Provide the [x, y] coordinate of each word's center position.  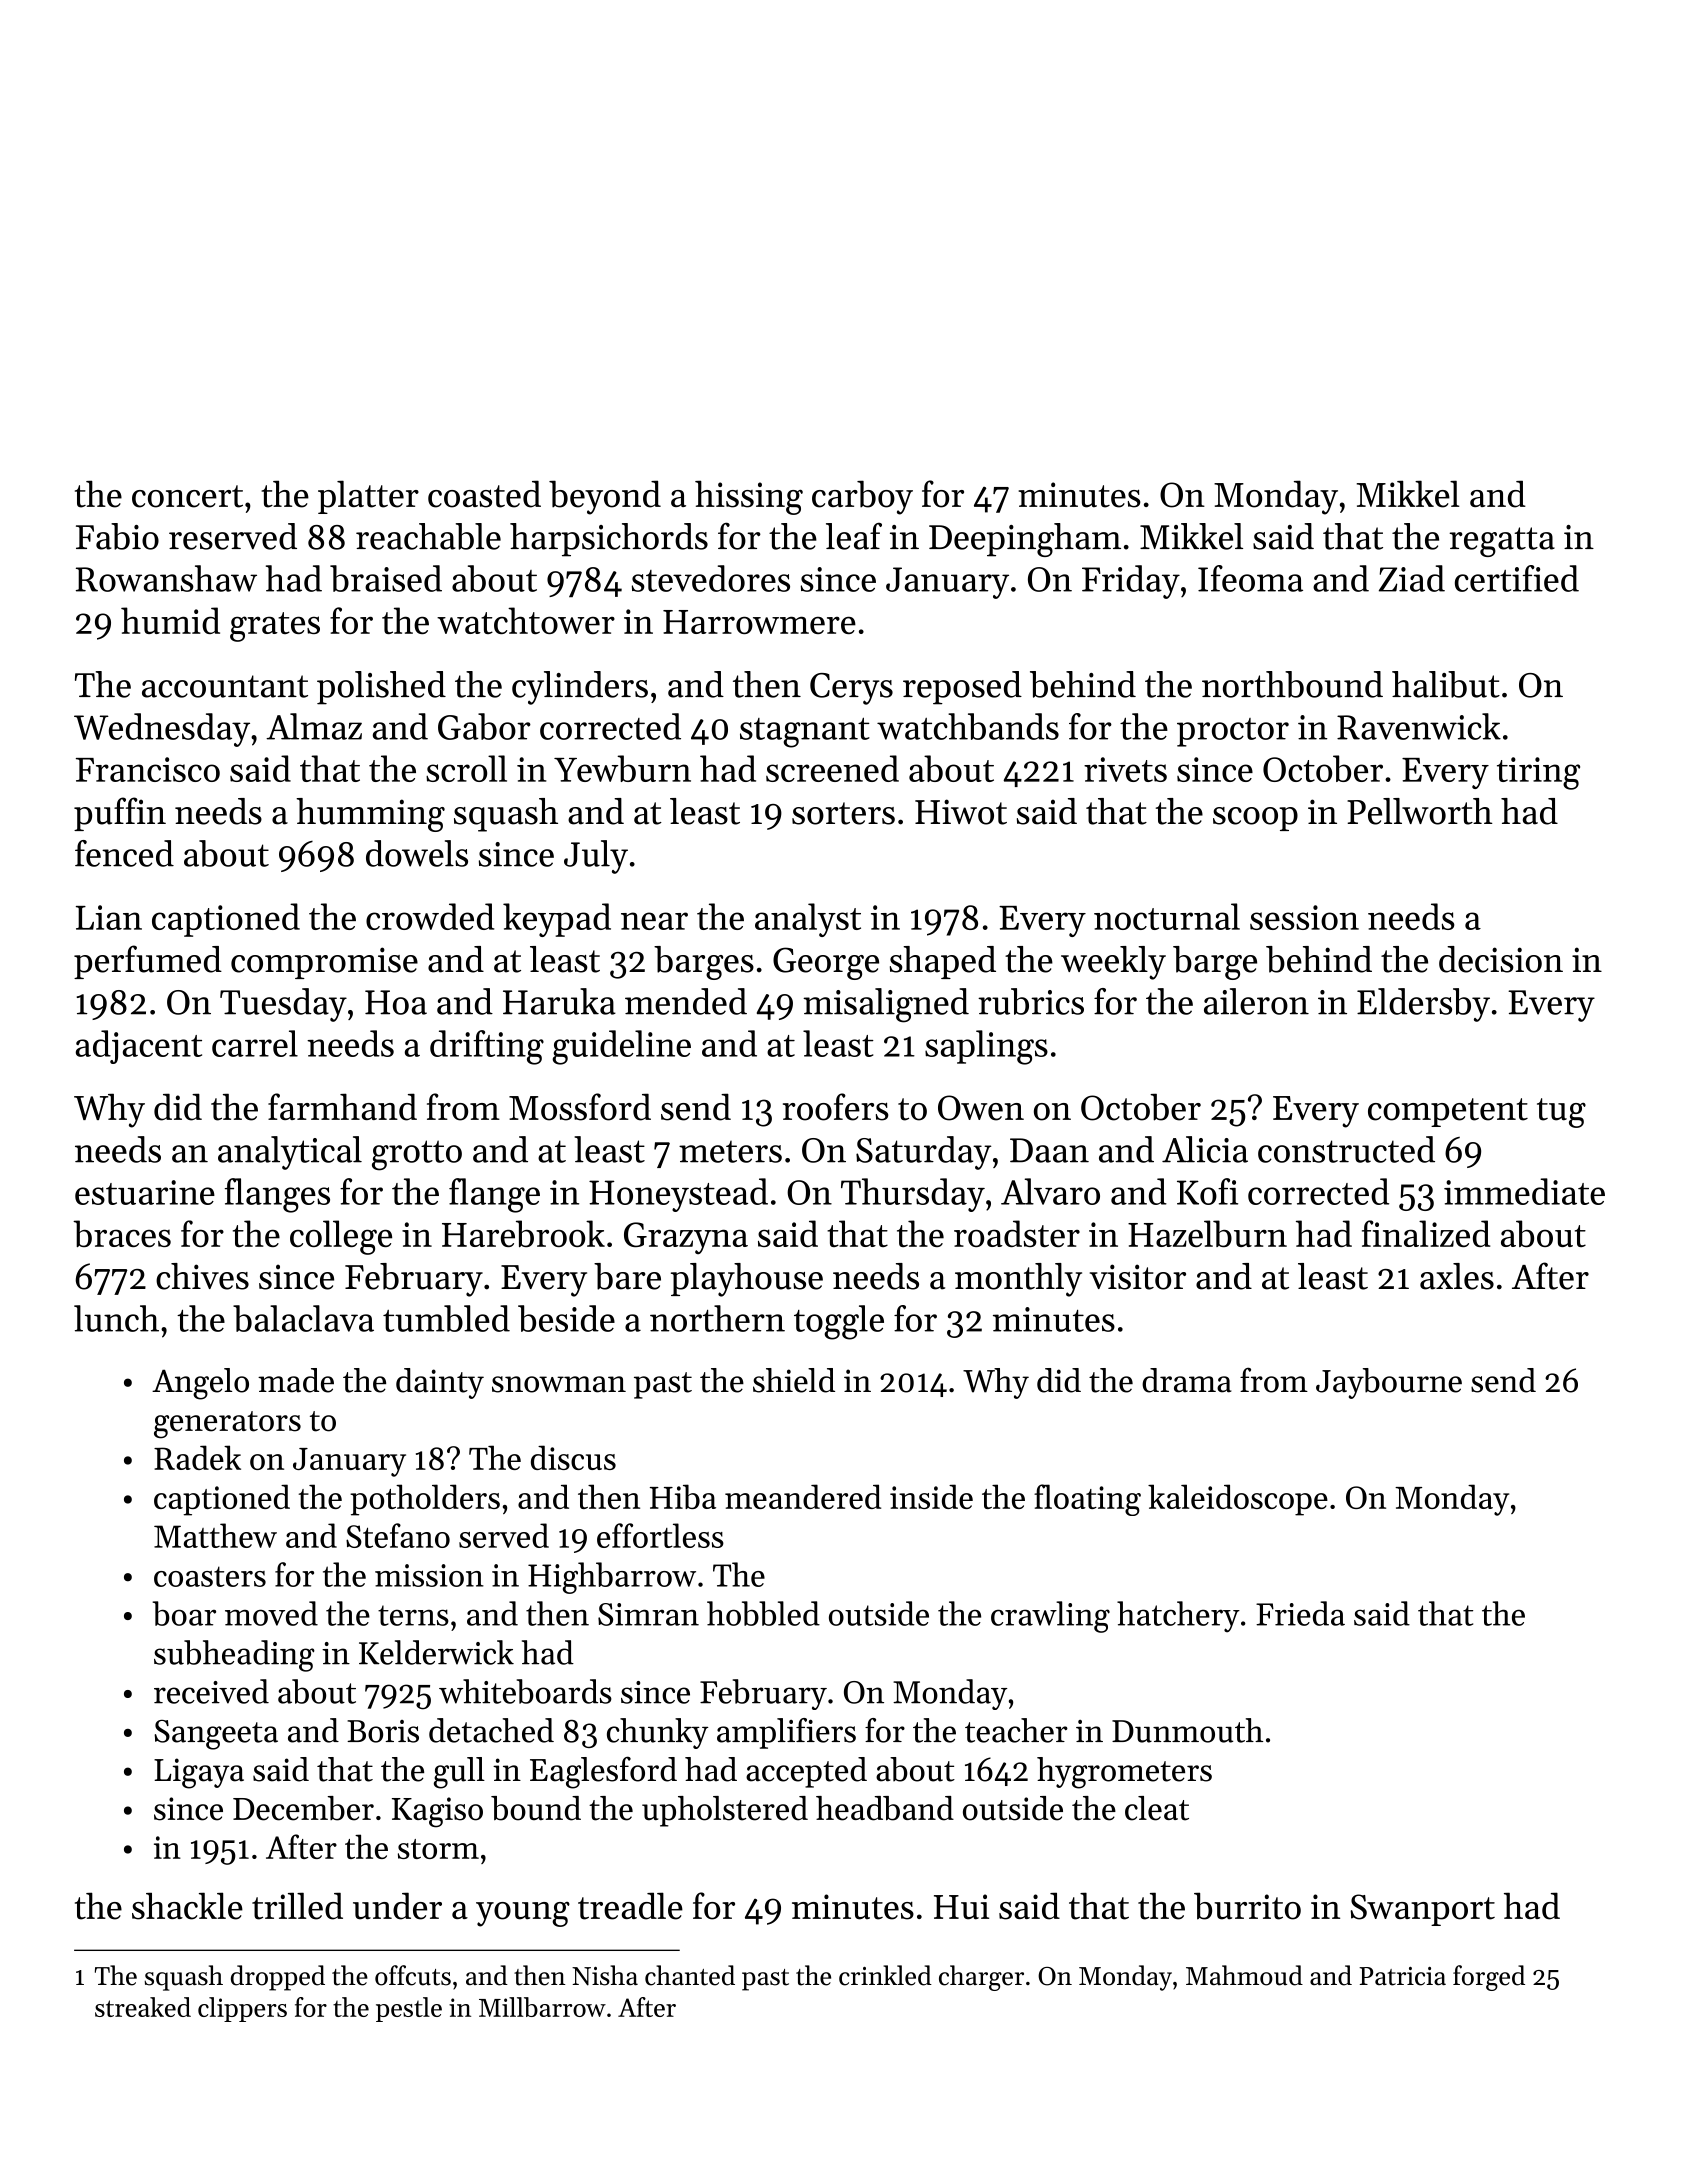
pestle [409, 2009]
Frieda [1300, 1613]
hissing [749, 497]
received [211, 1691]
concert [187, 496]
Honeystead [678, 1195]
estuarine [145, 1192]
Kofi [1207, 1191]
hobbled [763, 1613]
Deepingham [1025, 540]
